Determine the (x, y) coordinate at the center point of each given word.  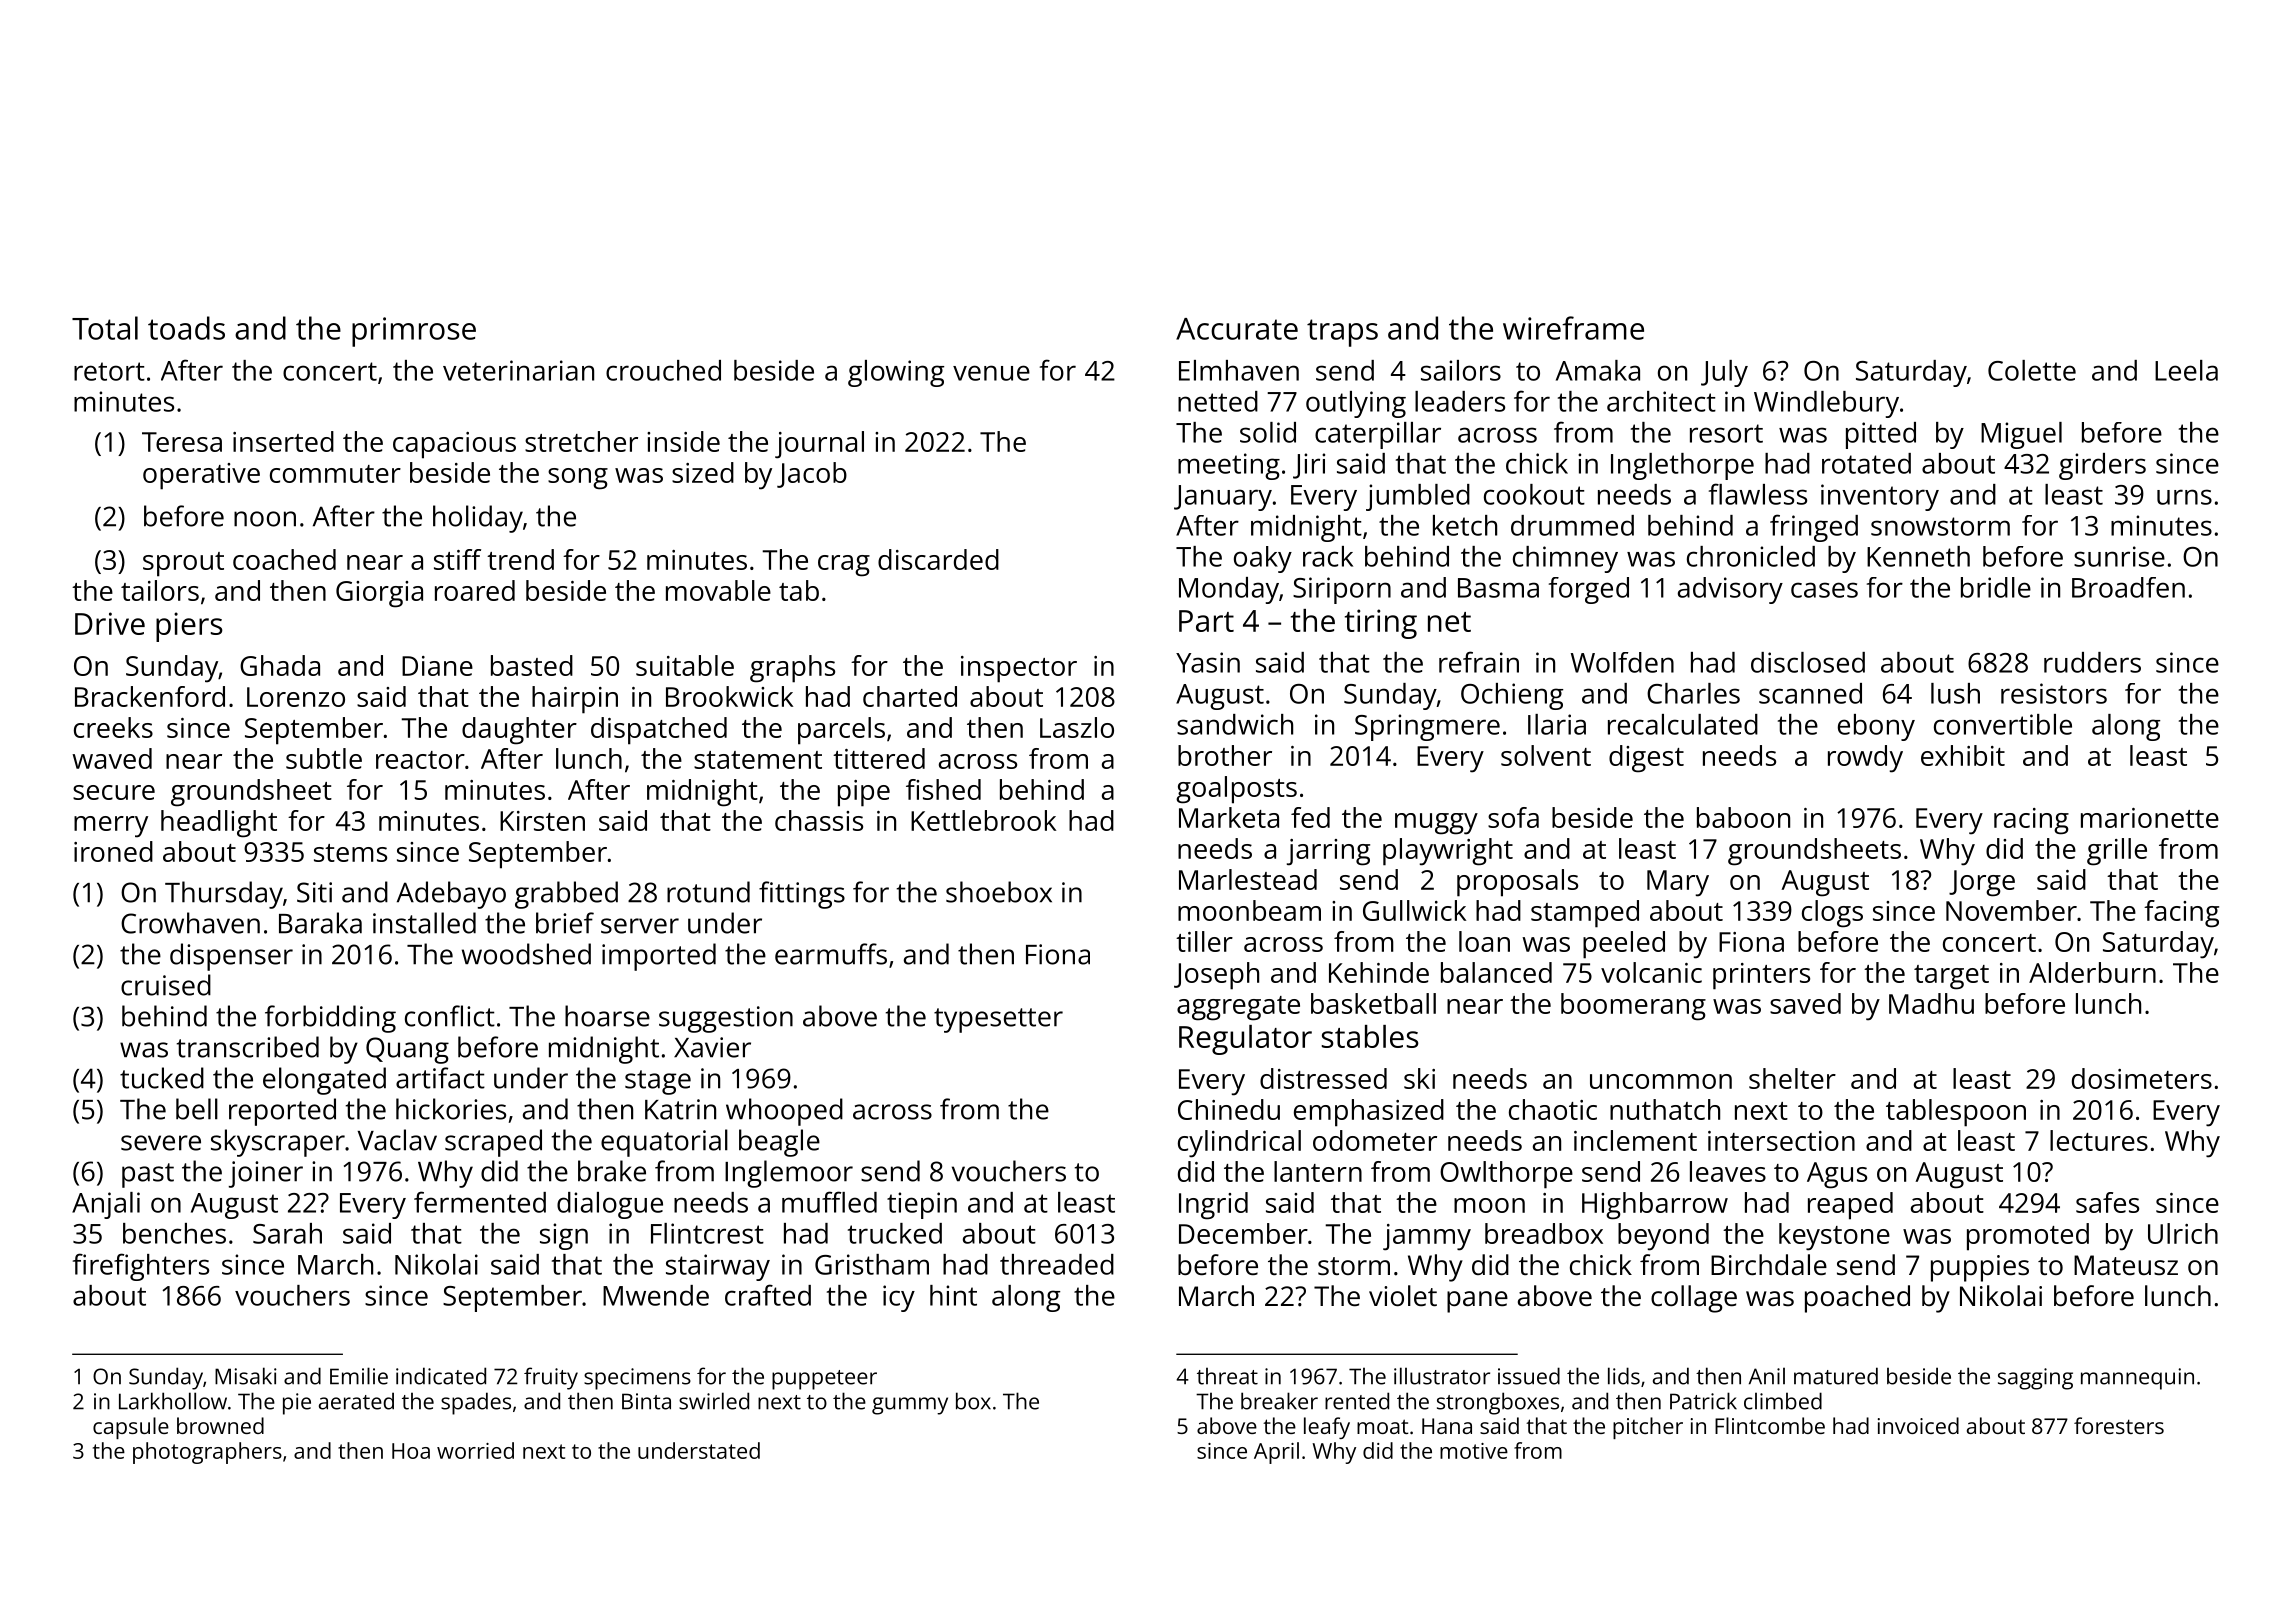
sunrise (2119, 556)
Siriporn (1342, 590)
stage (658, 1082)
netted (1218, 401)
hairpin (575, 700)
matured (1836, 1376)
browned (220, 1425)
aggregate (1238, 1008)
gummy (910, 1406)
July (1724, 373)
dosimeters (2142, 1078)
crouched (663, 370)
